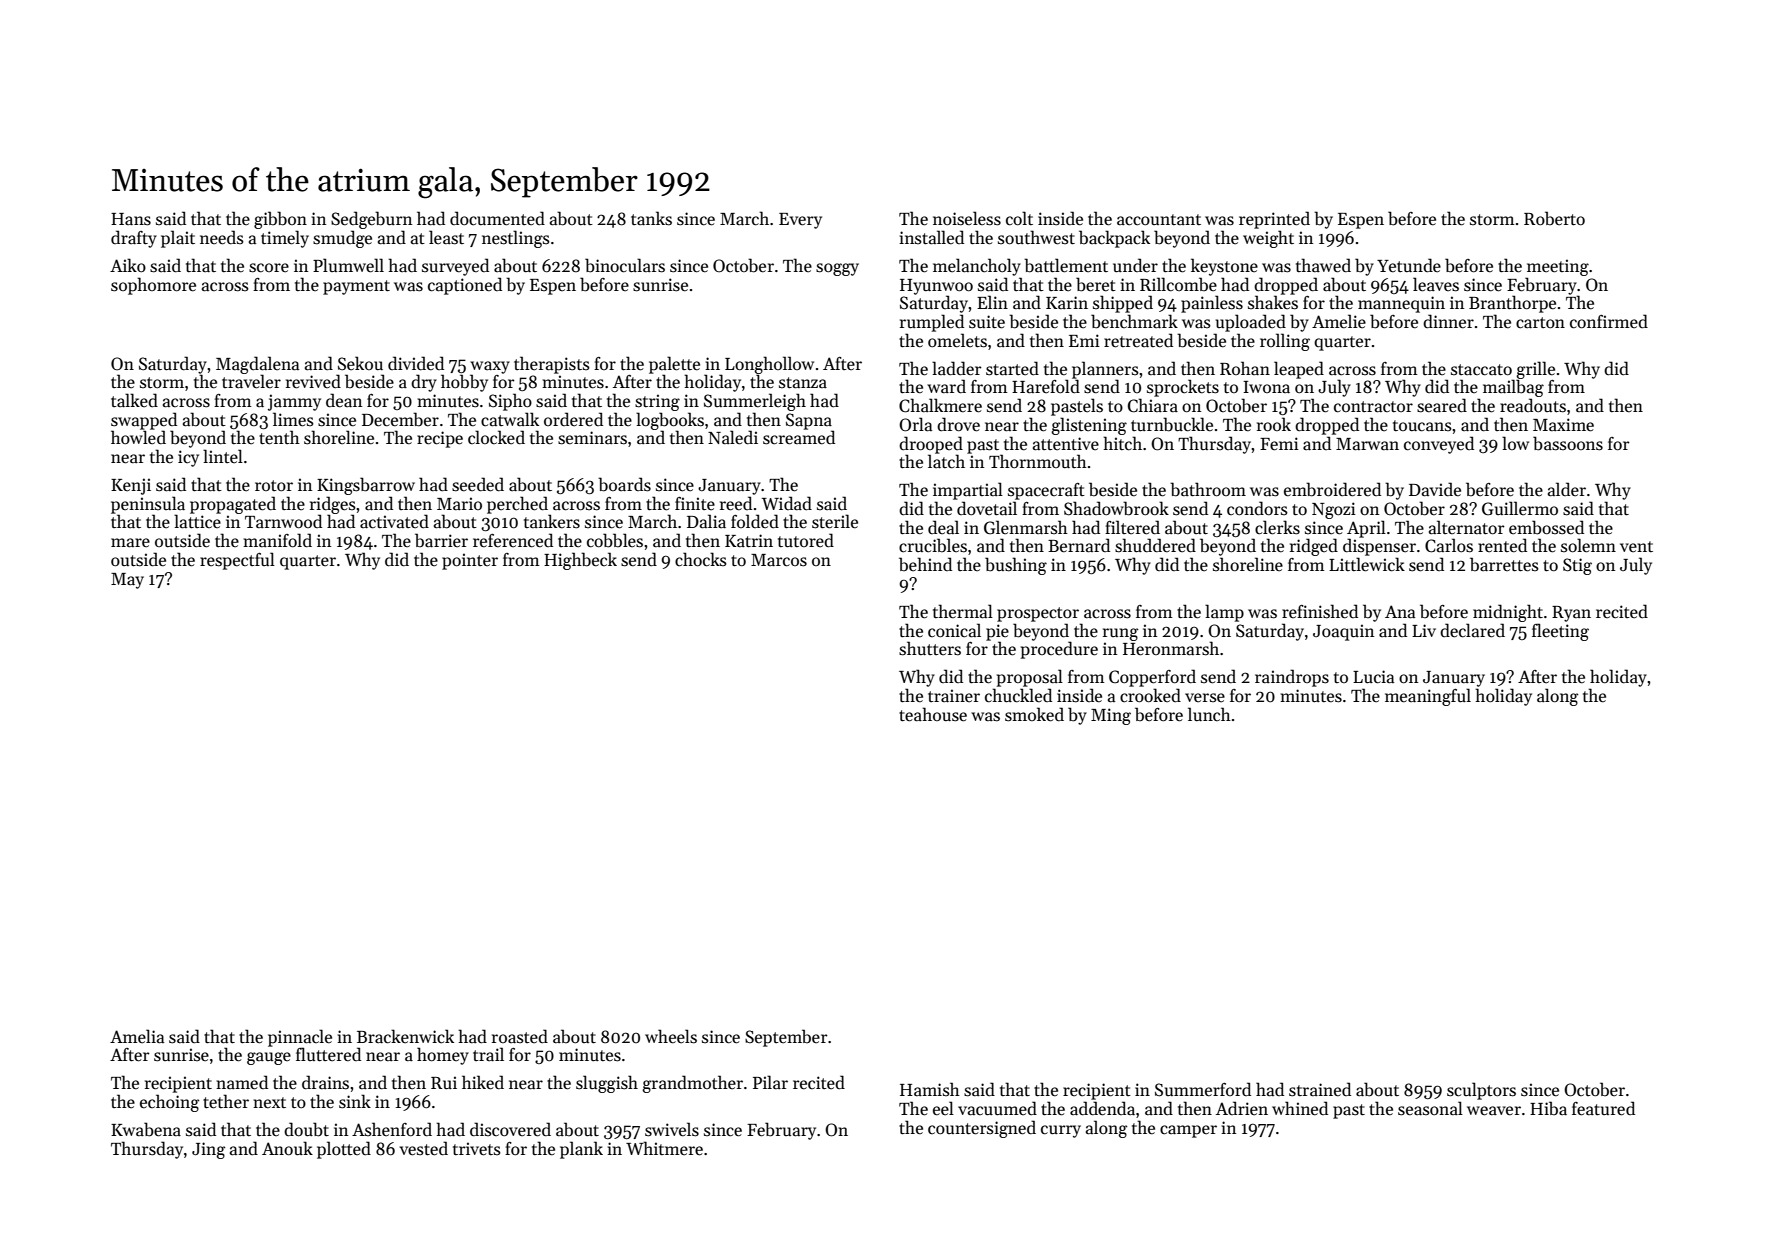 This image has width=1766, height=1249. What do you see at coordinates (269, 1058) in the image?
I see `gauge` at bounding box center [269, 1058].
